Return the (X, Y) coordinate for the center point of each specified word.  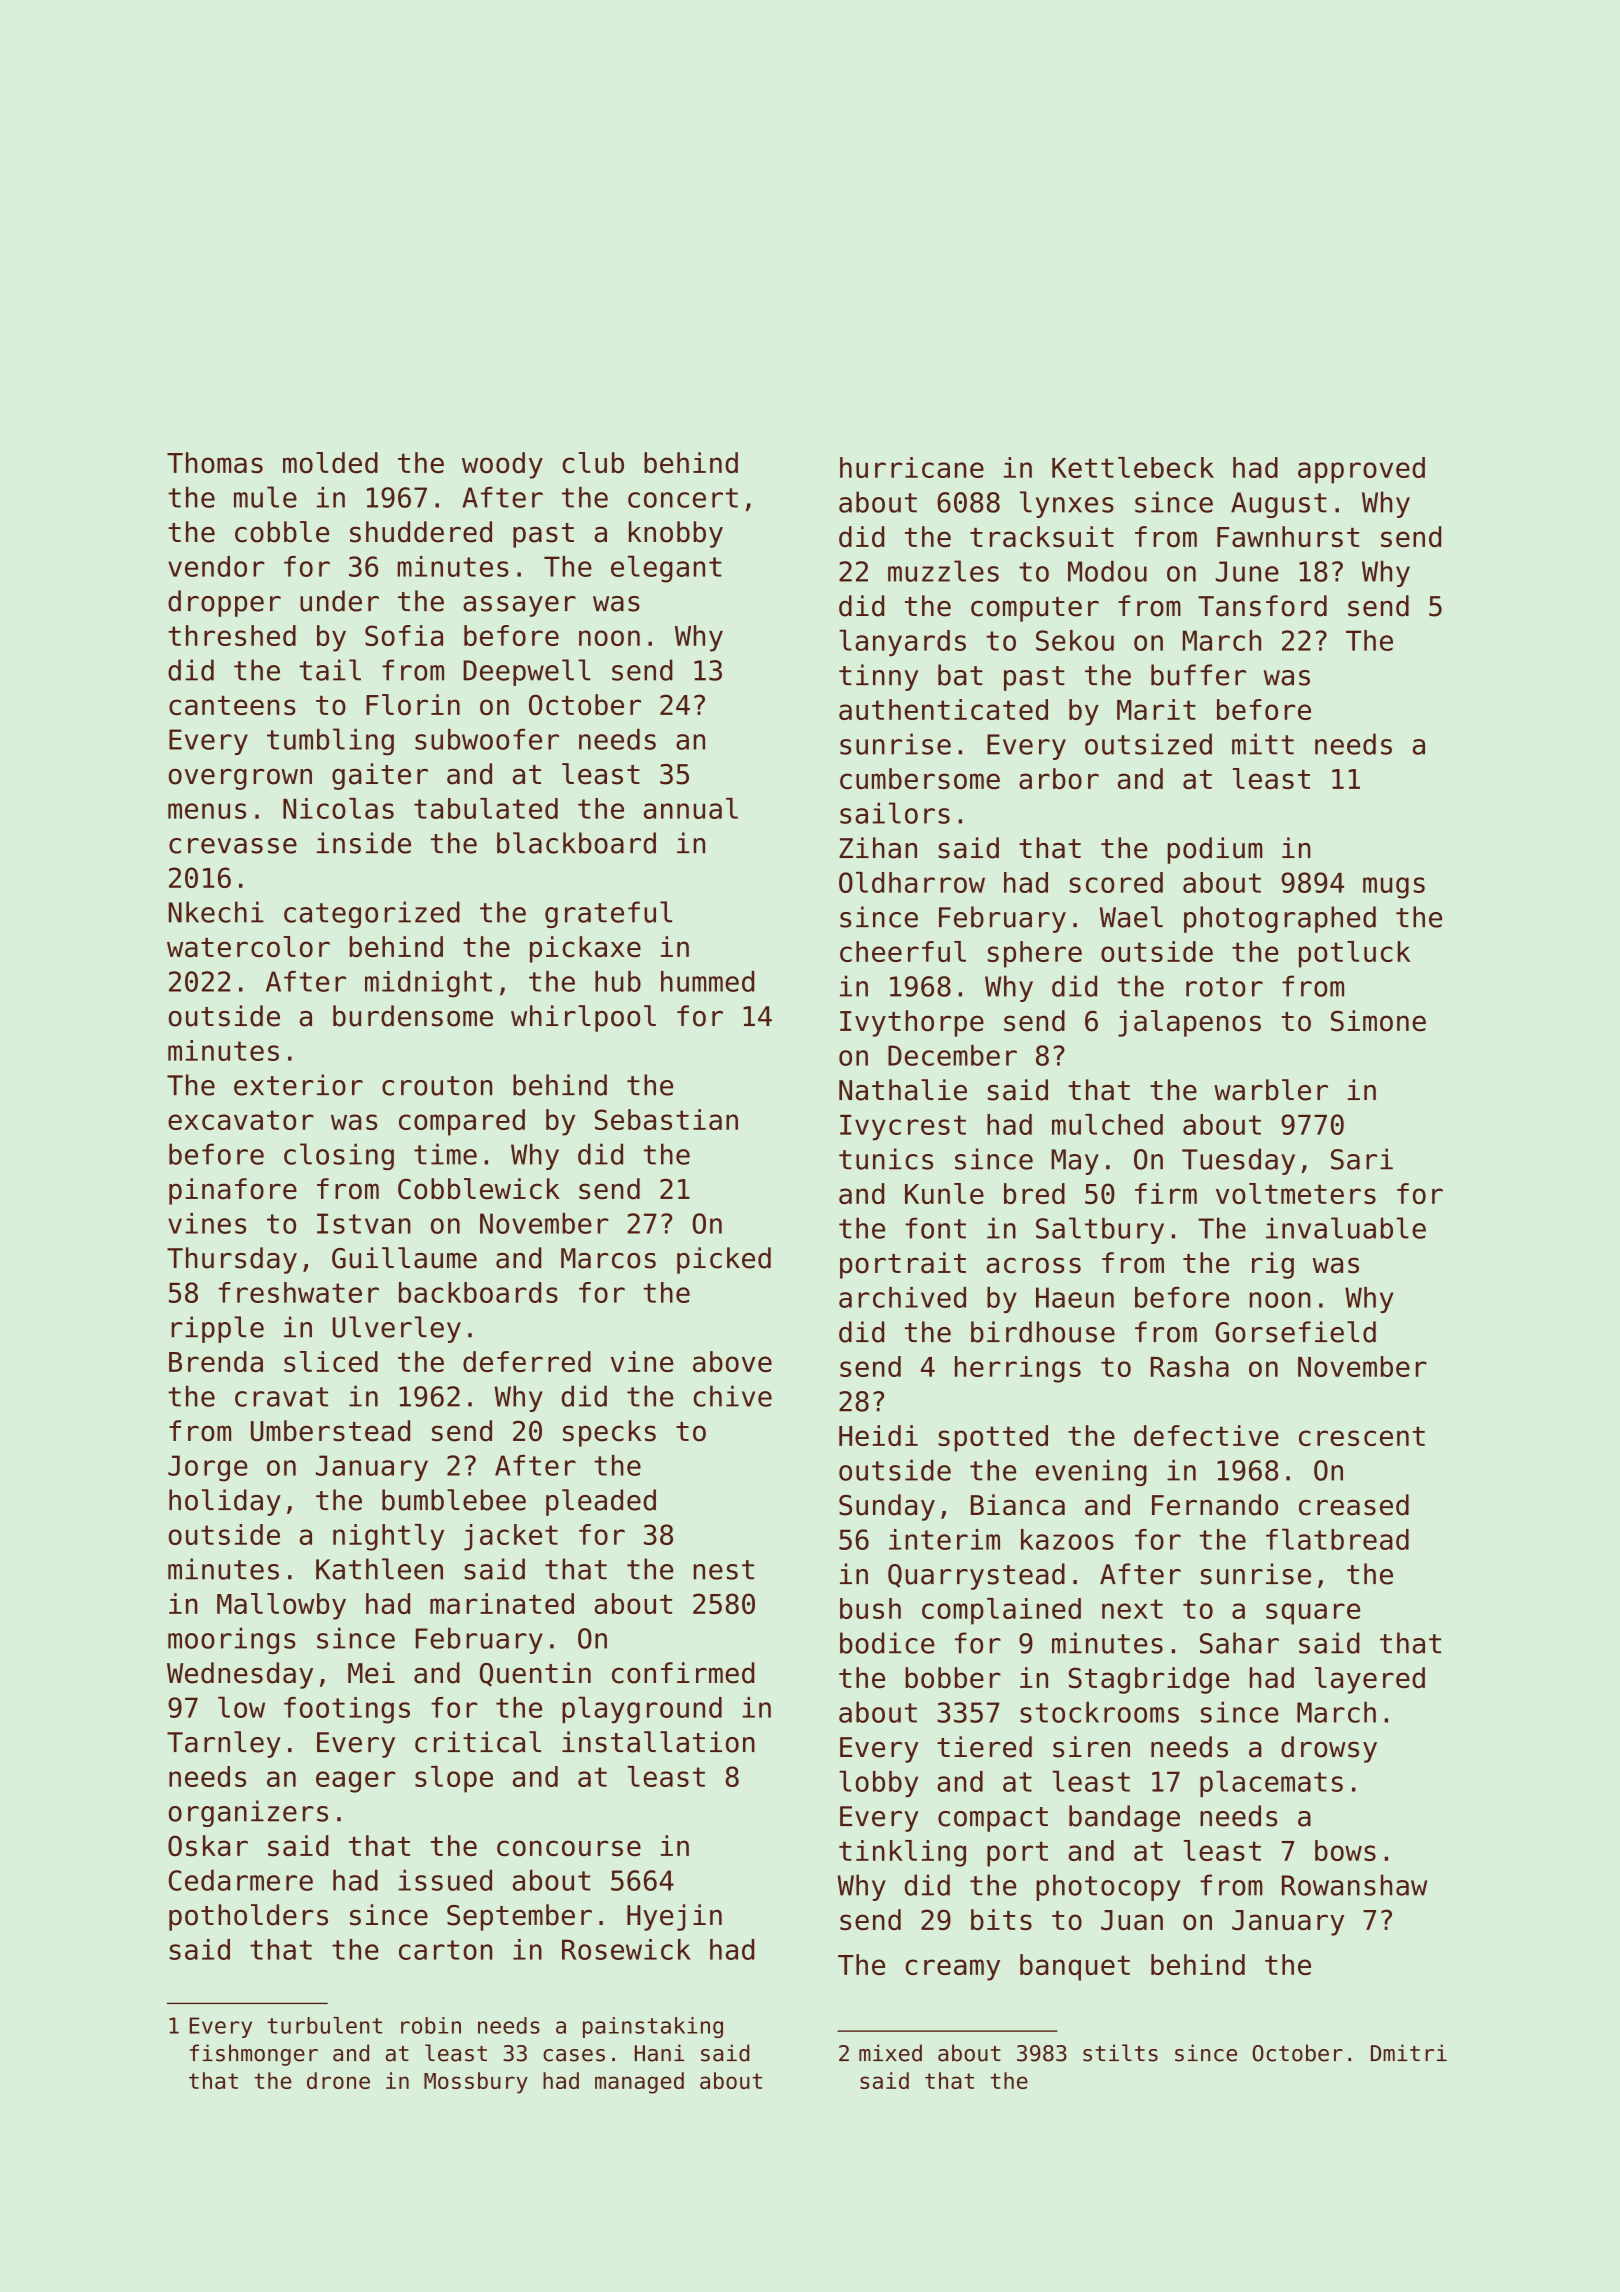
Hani (659, 2053)
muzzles (943, 571)
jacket (511, 1537)
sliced (331, 1361)
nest (724, 1570)
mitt (1263, 744)
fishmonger (254, 2055)
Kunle (944, 1193)
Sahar (1239, 1643)
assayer (519, 606)
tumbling (330, 742)
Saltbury (1100, 1230)
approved (1361, 470)
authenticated (943, 709)
